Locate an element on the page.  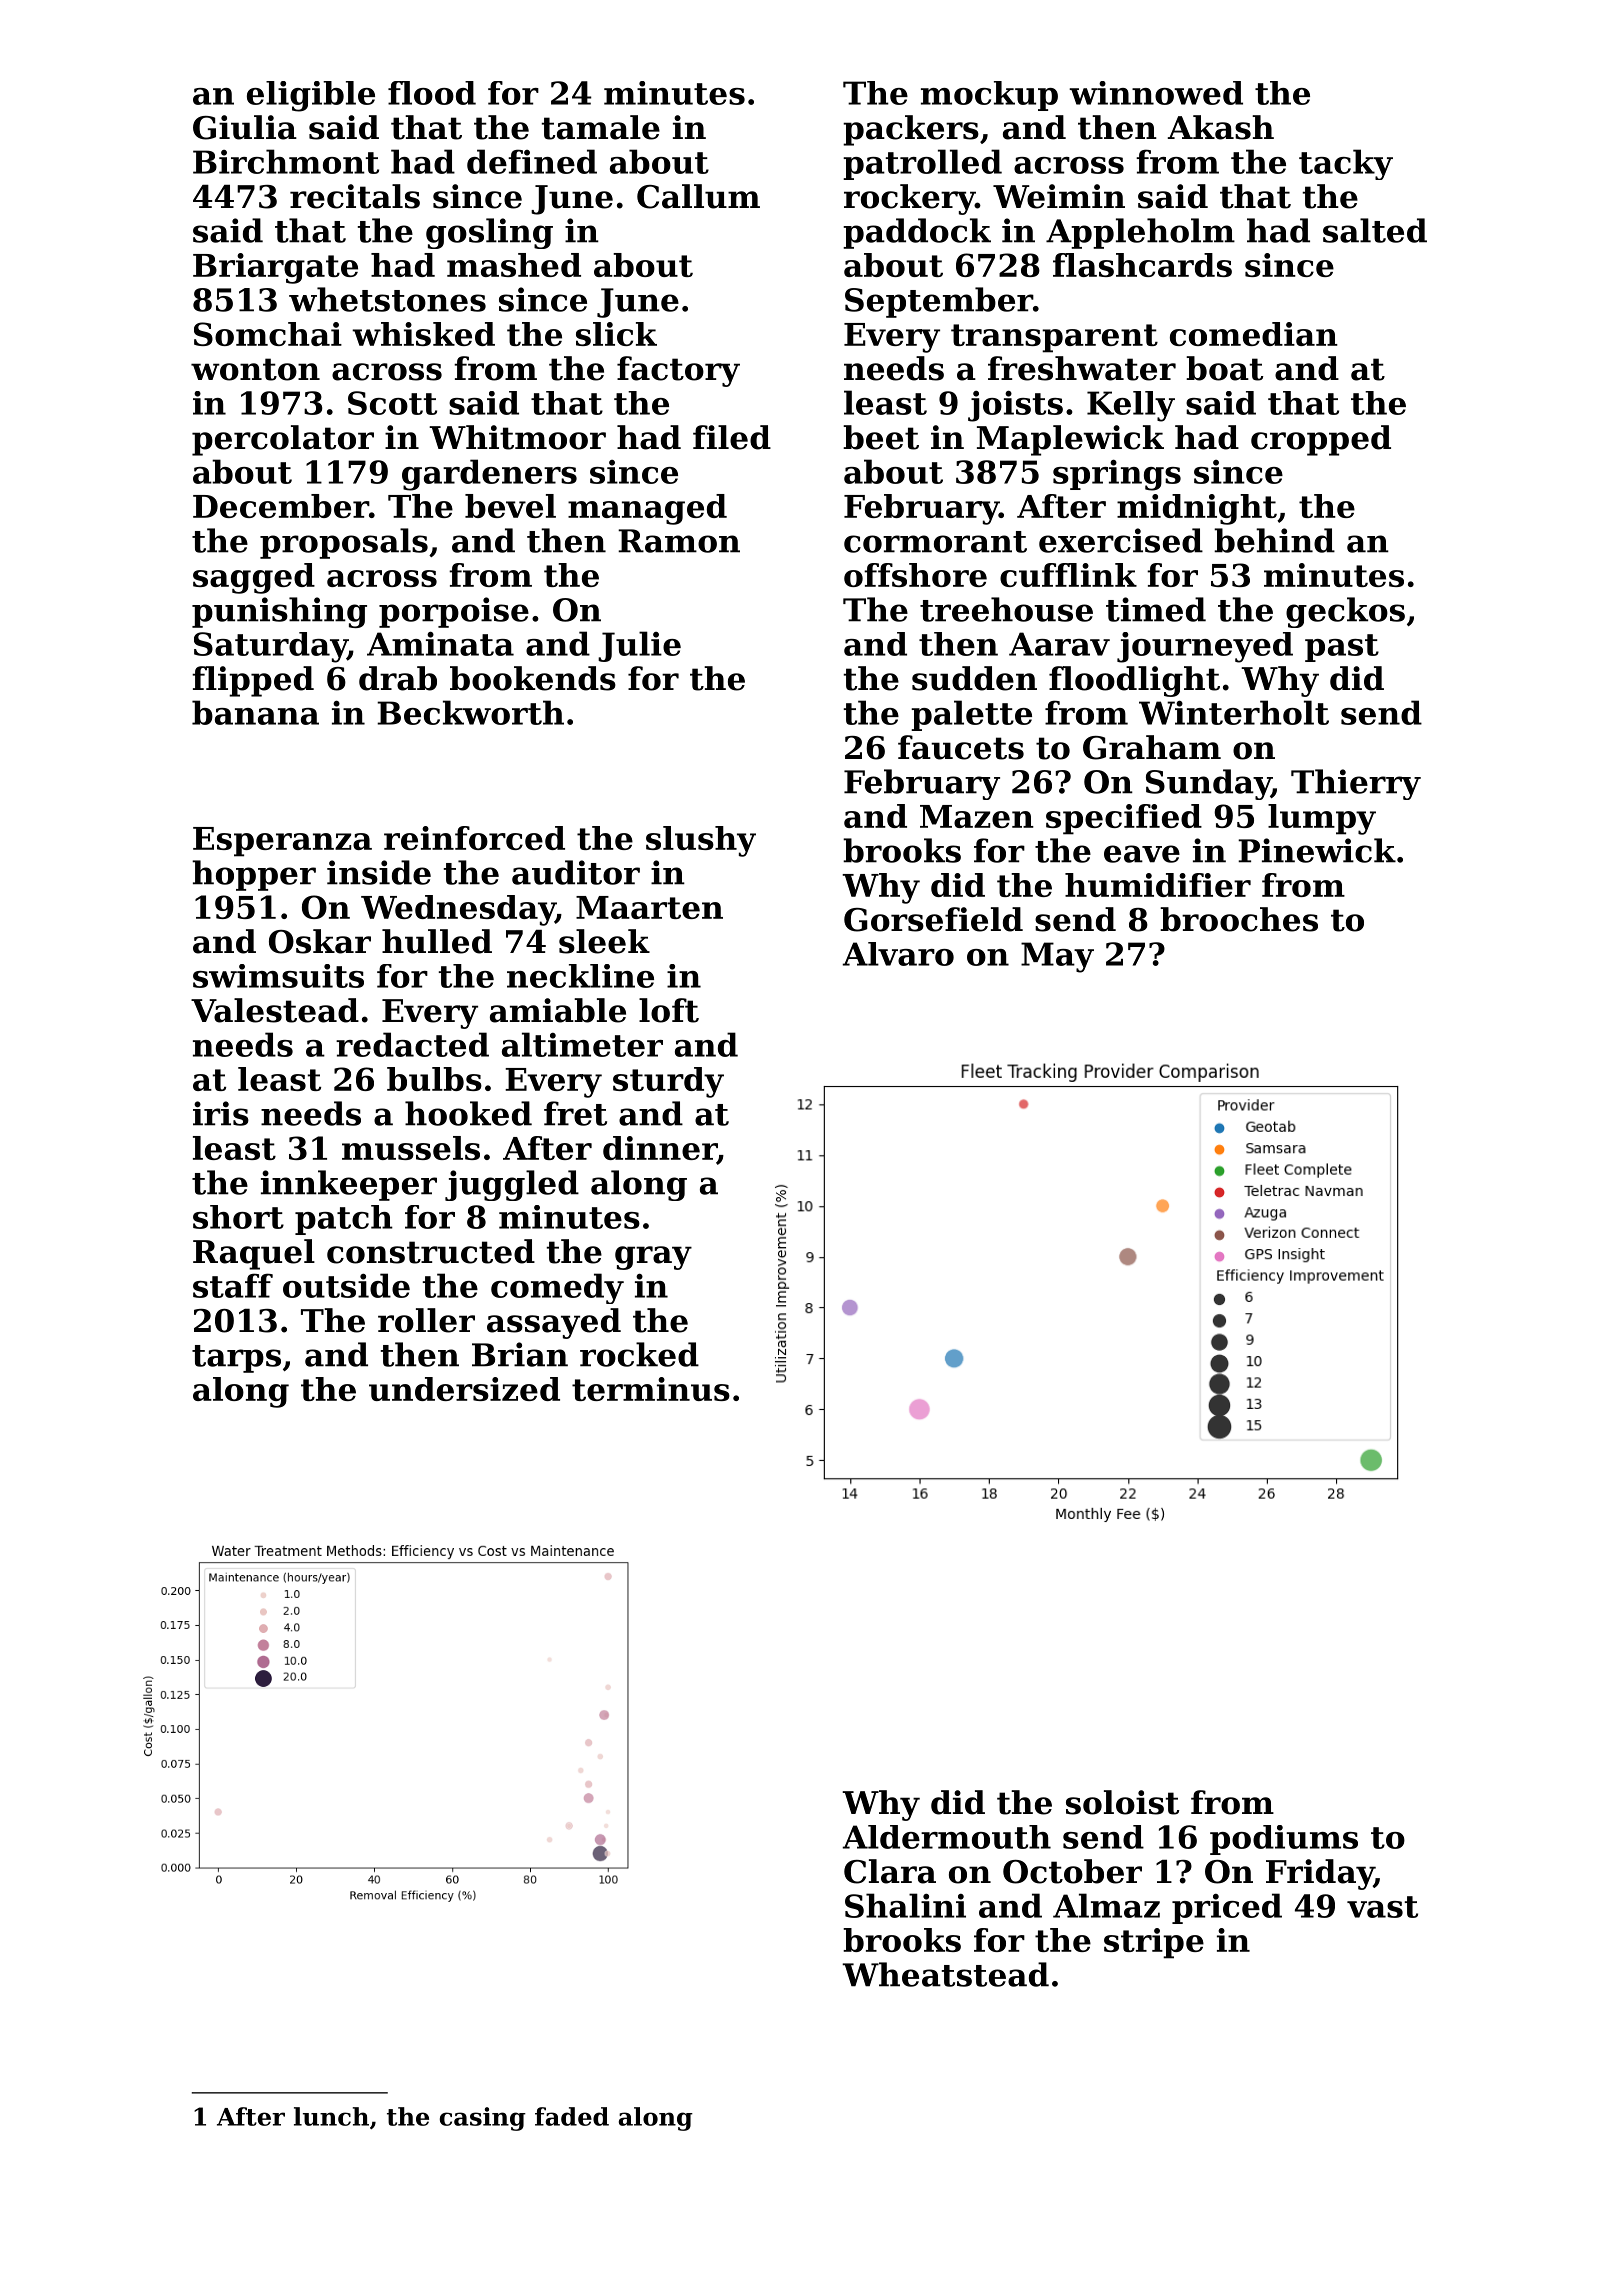
slick is located at coordinates (616, 334).
